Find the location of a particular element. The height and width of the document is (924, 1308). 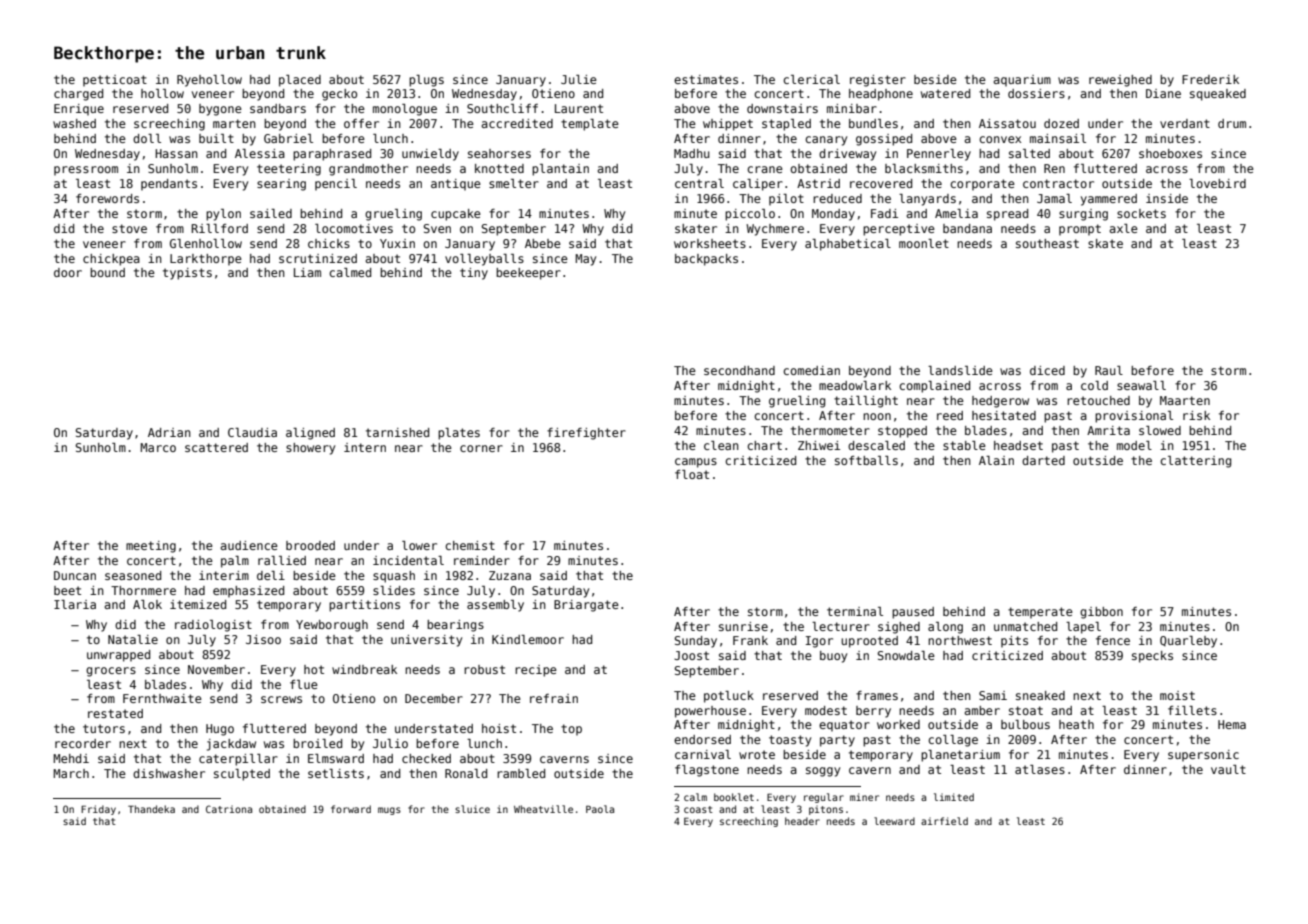

airfield is located at coordinates (944, 821).
